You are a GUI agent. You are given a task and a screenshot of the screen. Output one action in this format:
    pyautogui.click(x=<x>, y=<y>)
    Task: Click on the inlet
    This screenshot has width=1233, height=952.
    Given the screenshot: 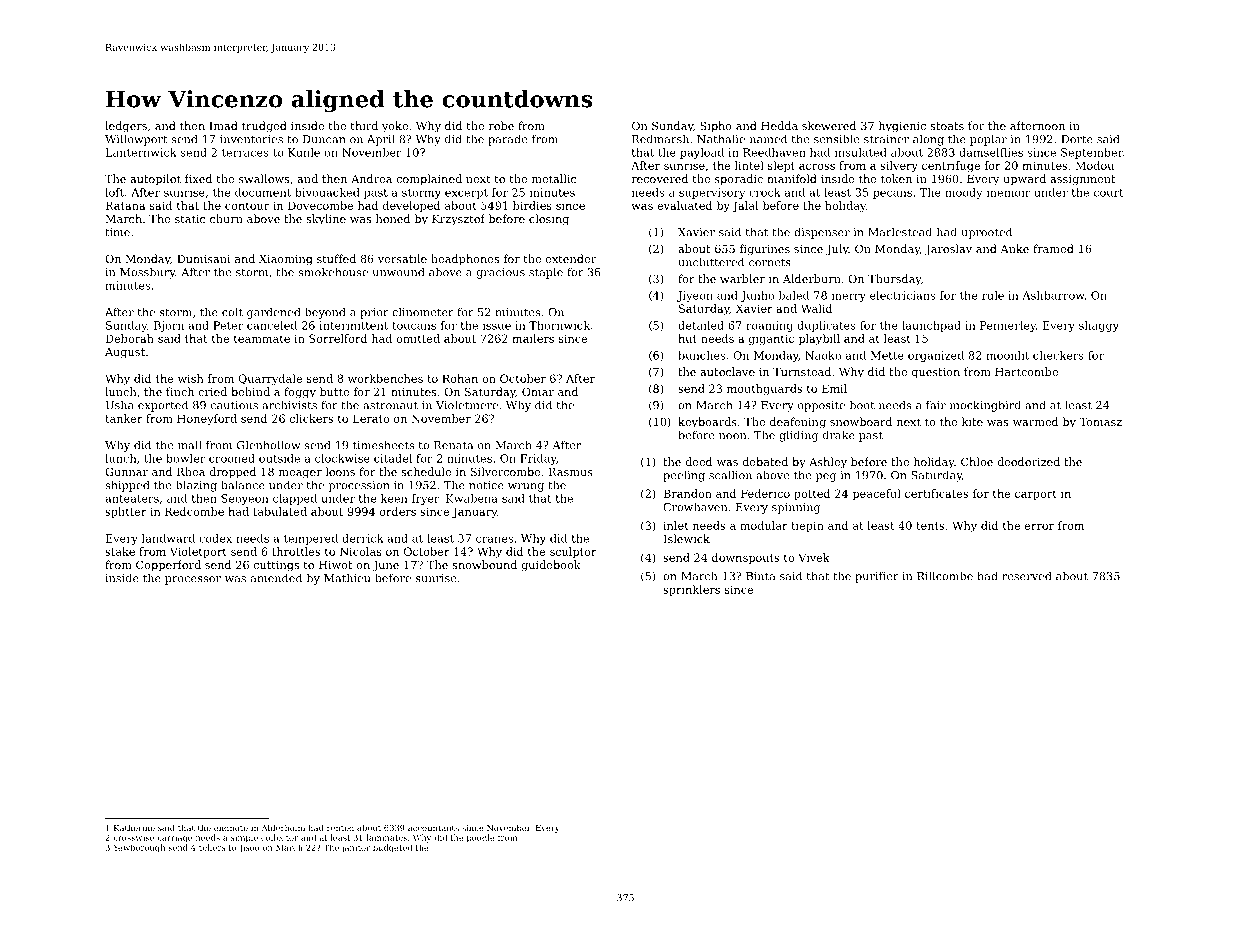 What is the action you would take?
    pyautogui.click(x=676, y=525)
